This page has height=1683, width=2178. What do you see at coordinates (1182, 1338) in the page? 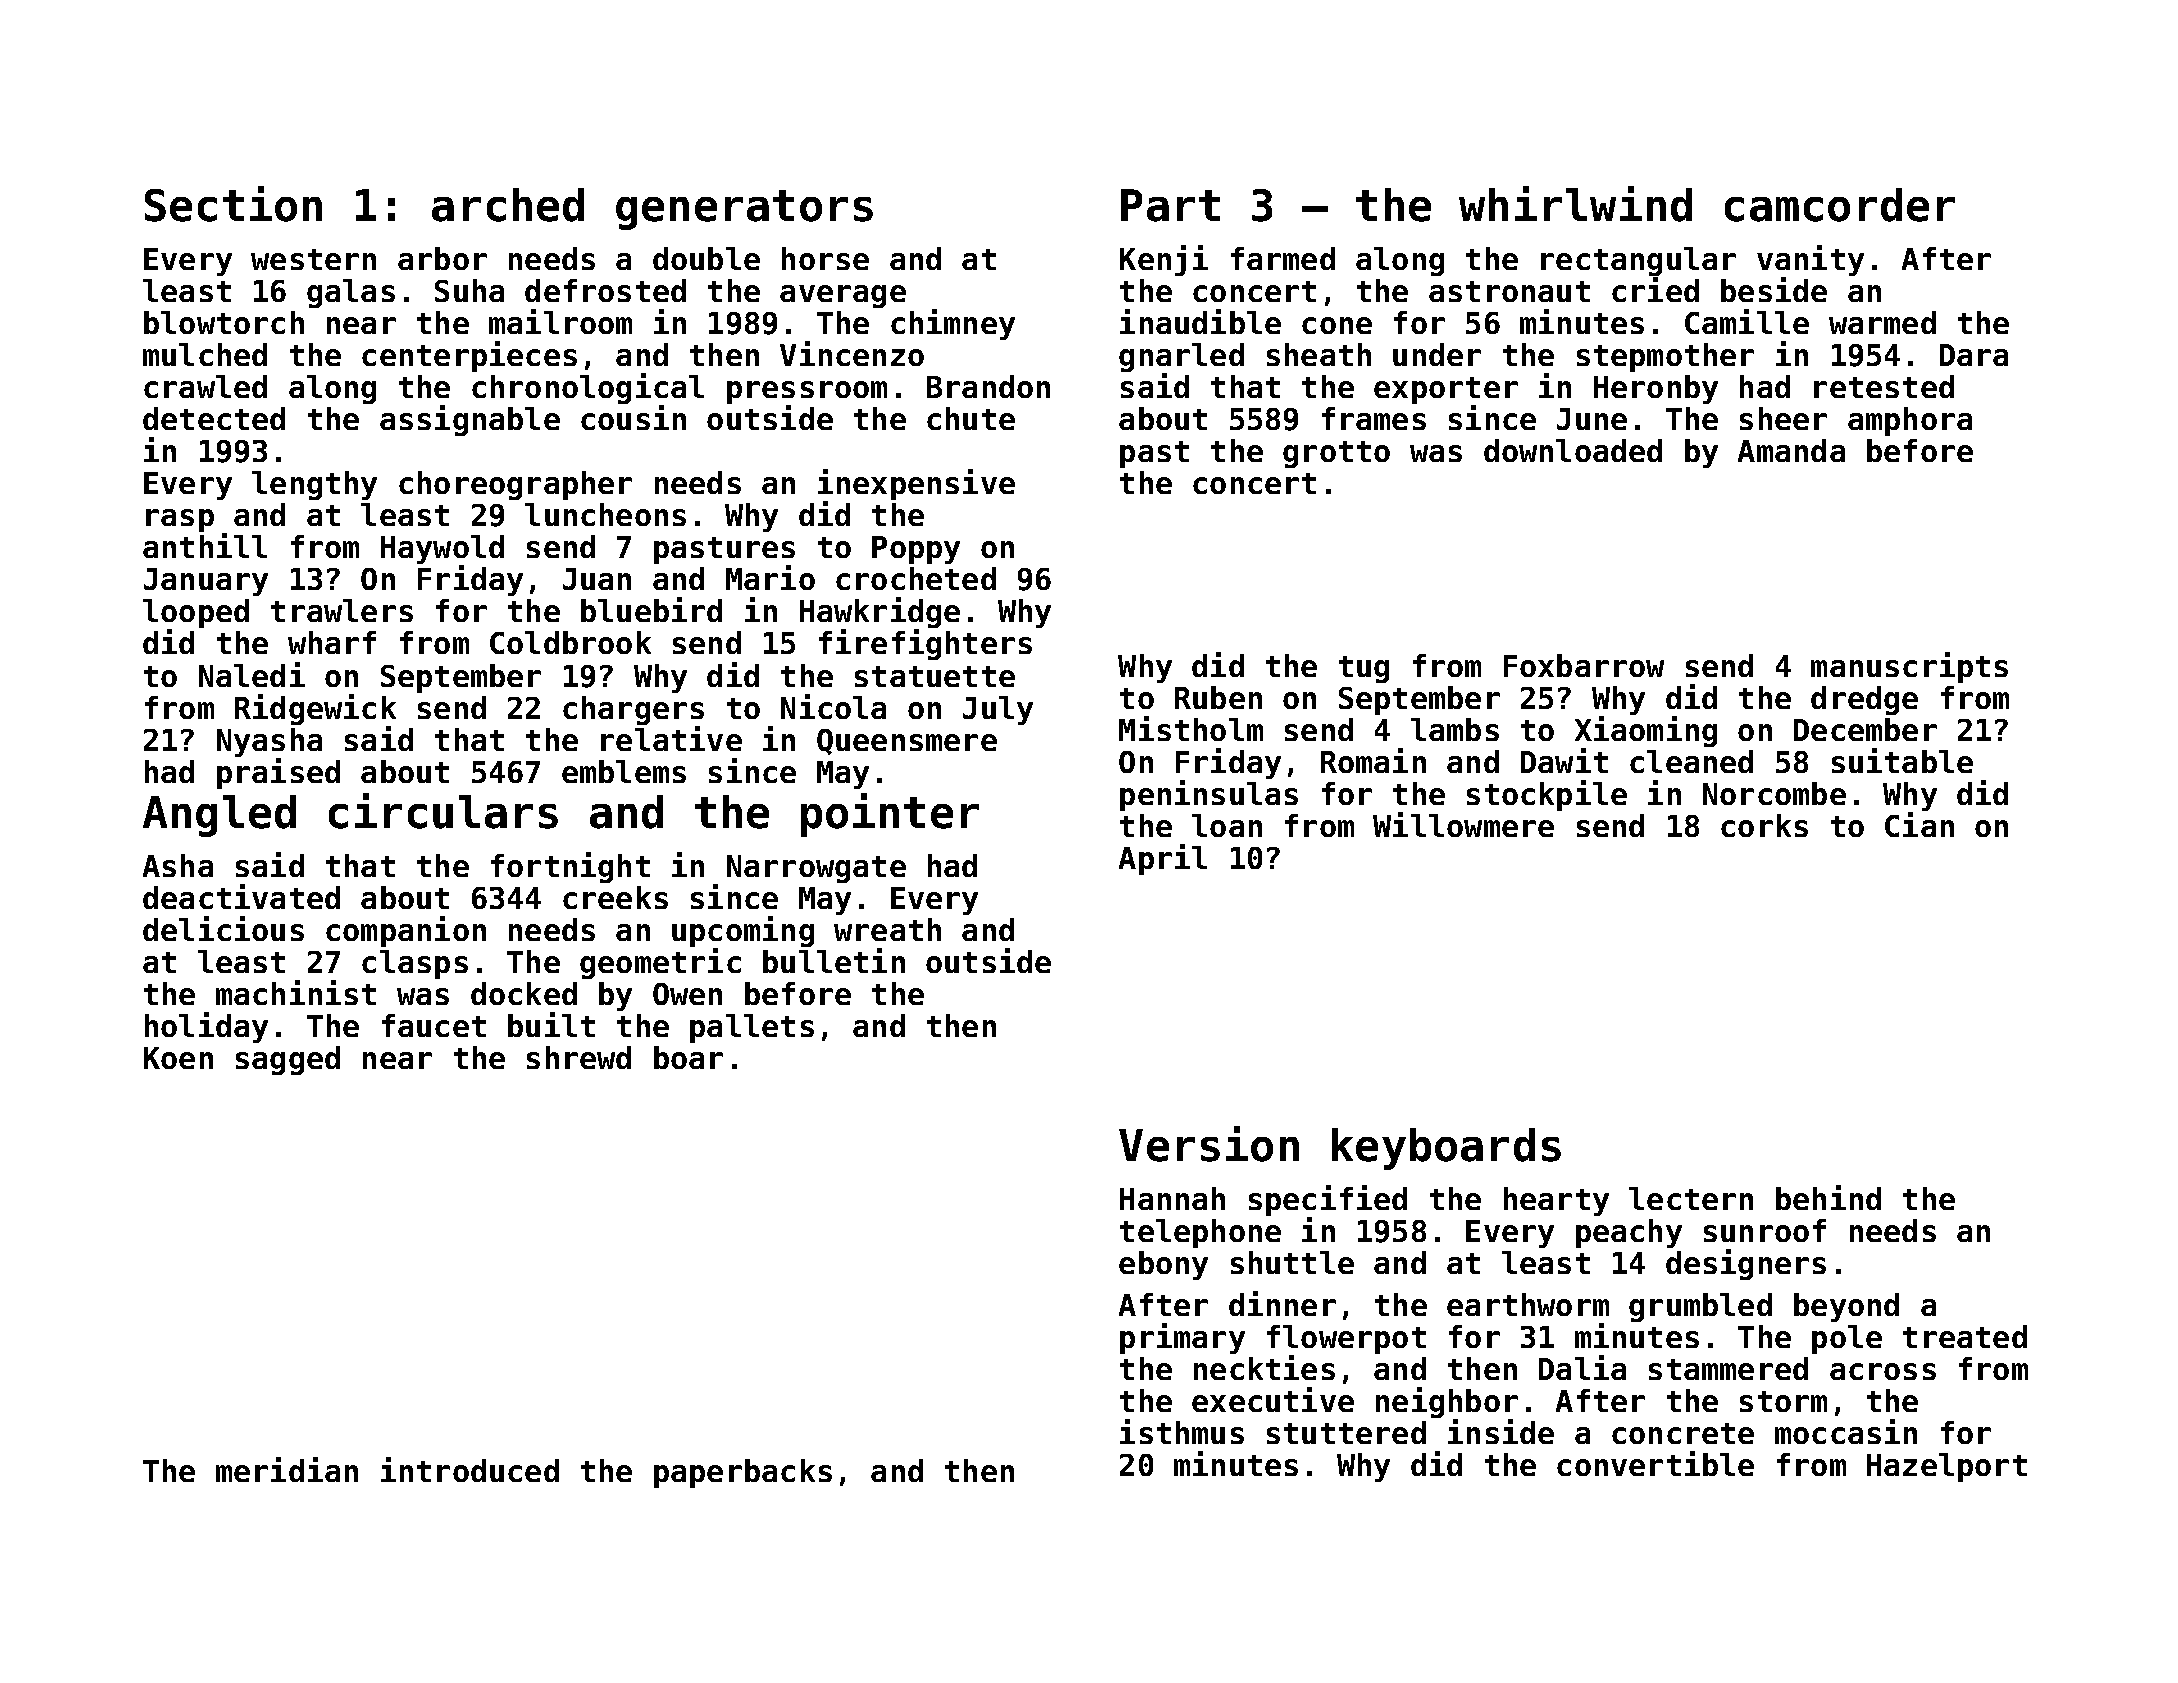
I see `primary` at bounding box center [1182, 1338].
